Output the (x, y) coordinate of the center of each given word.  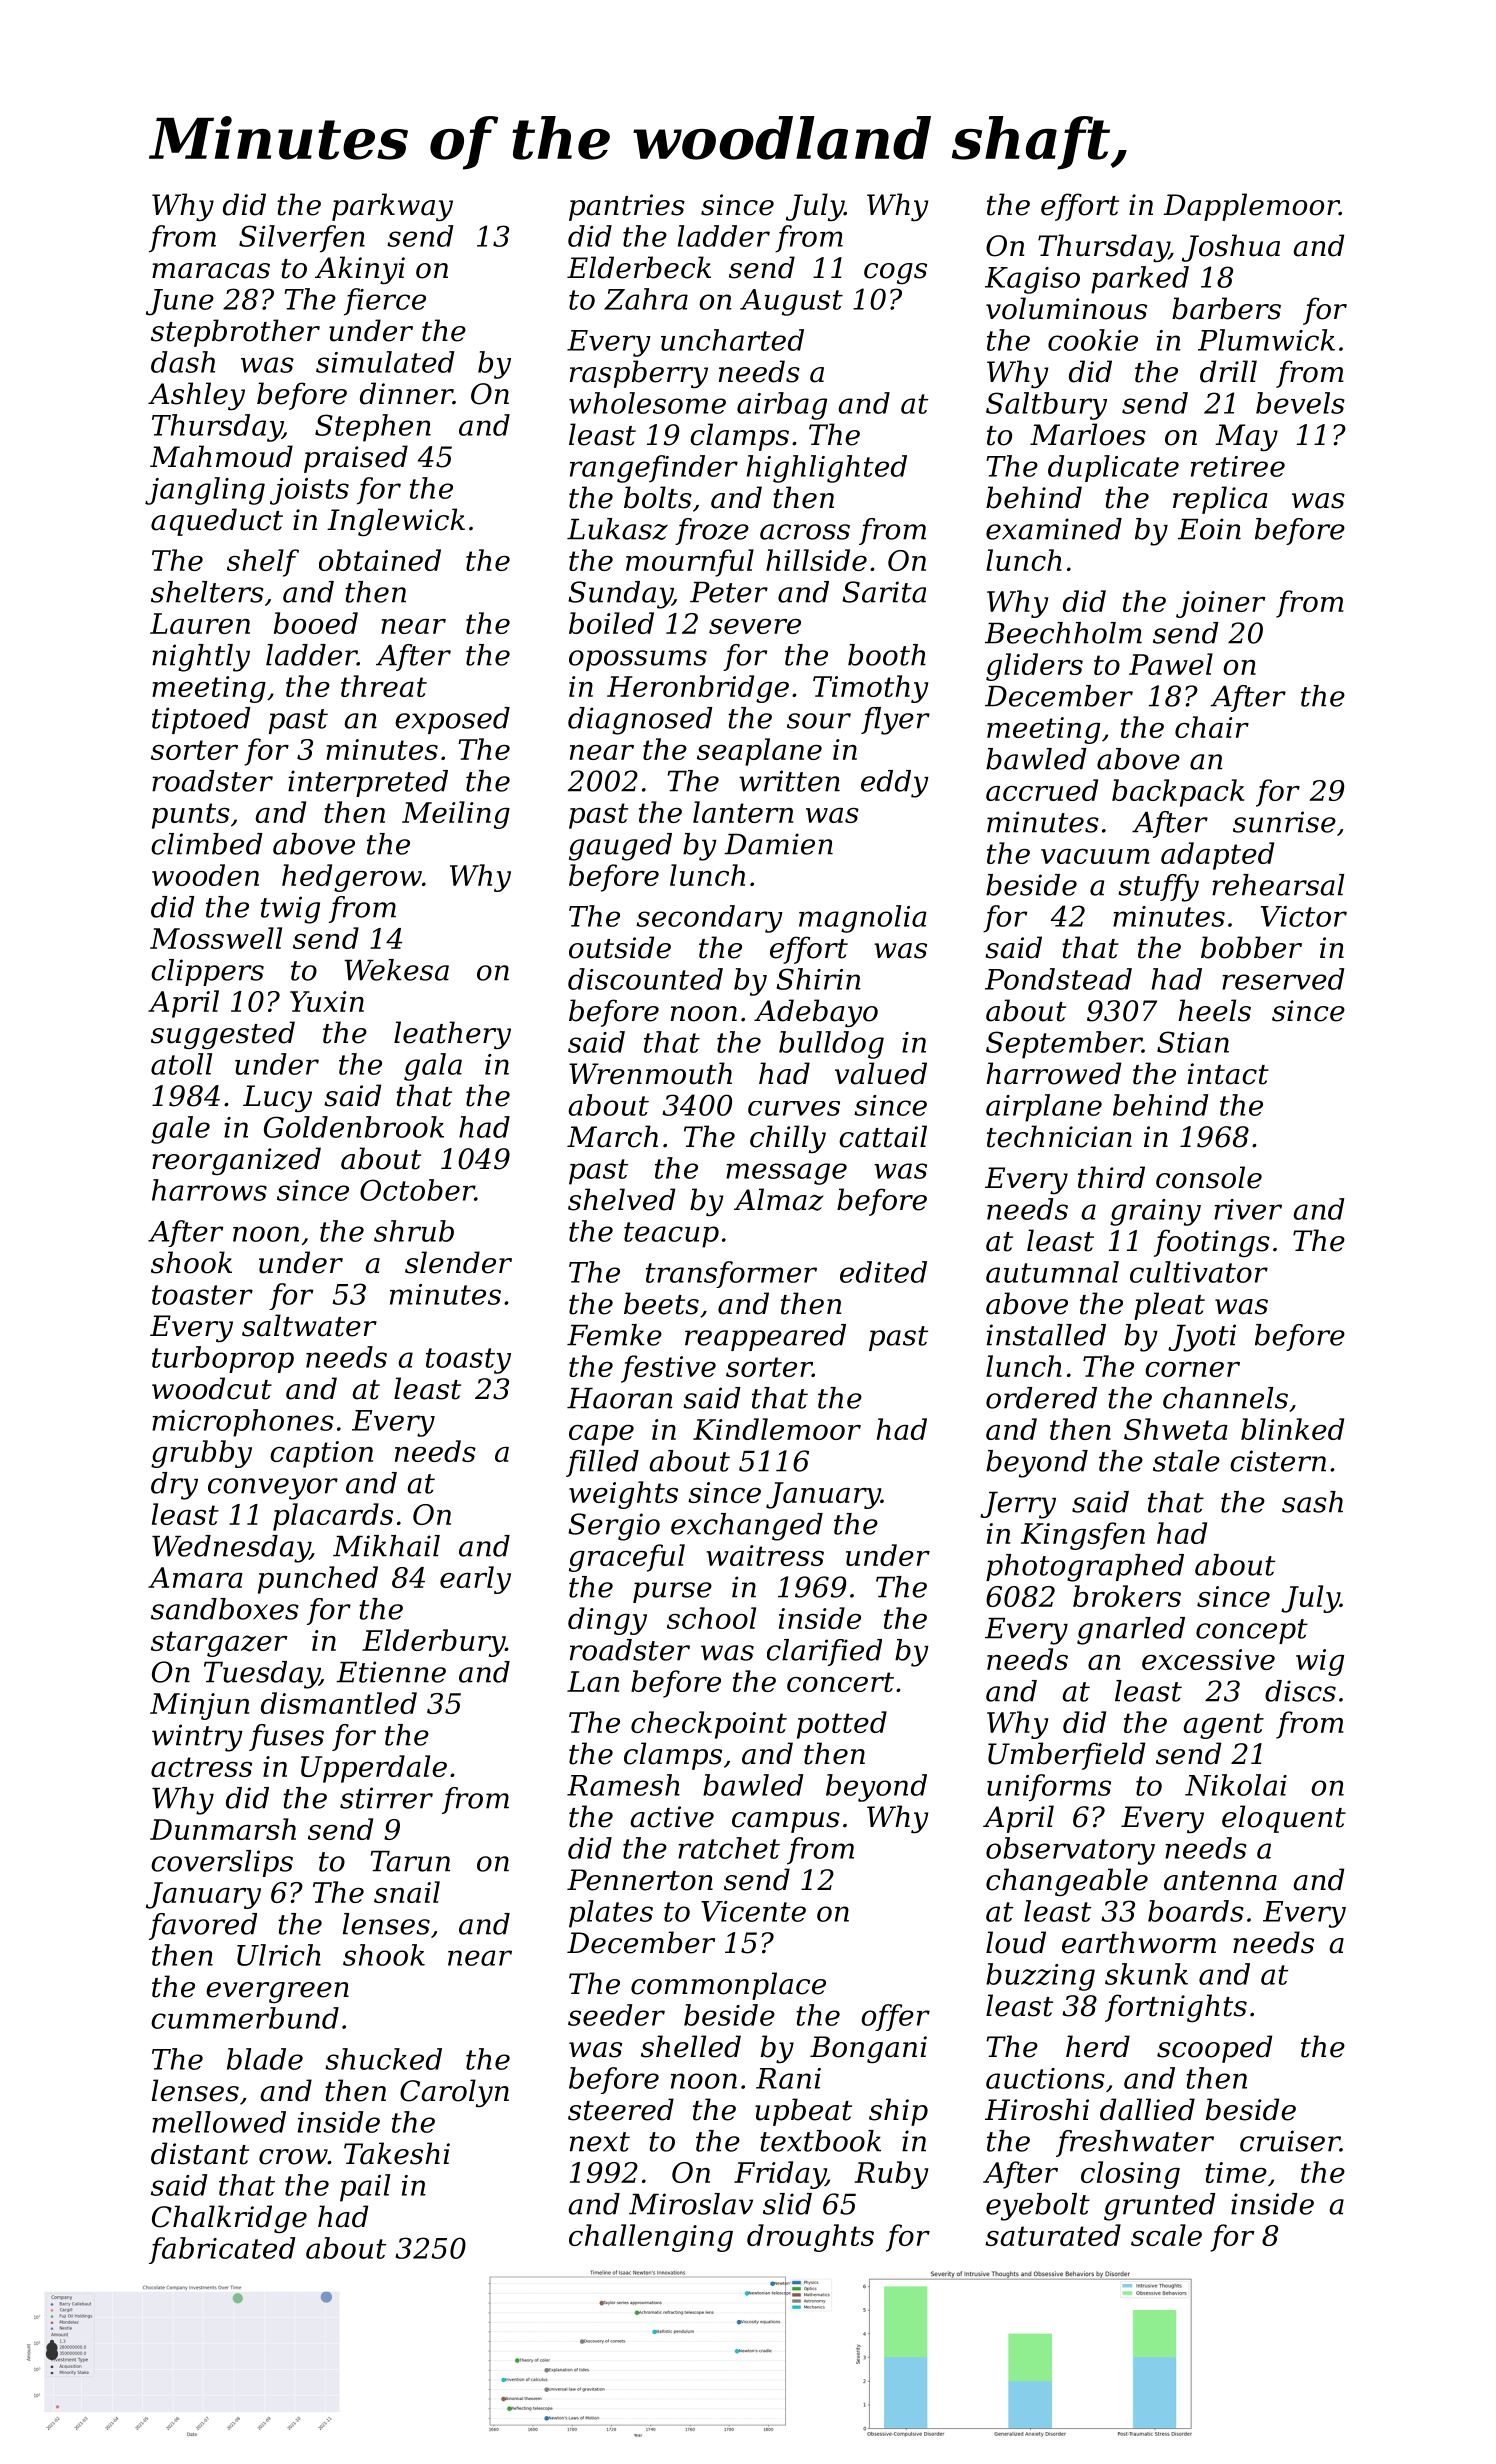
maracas (211, 271)
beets (661, 1303)
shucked (383, 2059)
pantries (627, 207)
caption (321, 1454)
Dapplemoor (1251, 207)
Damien (778, 844)
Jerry (1018, 1505)
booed (316, 623)
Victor (1304, 916)
